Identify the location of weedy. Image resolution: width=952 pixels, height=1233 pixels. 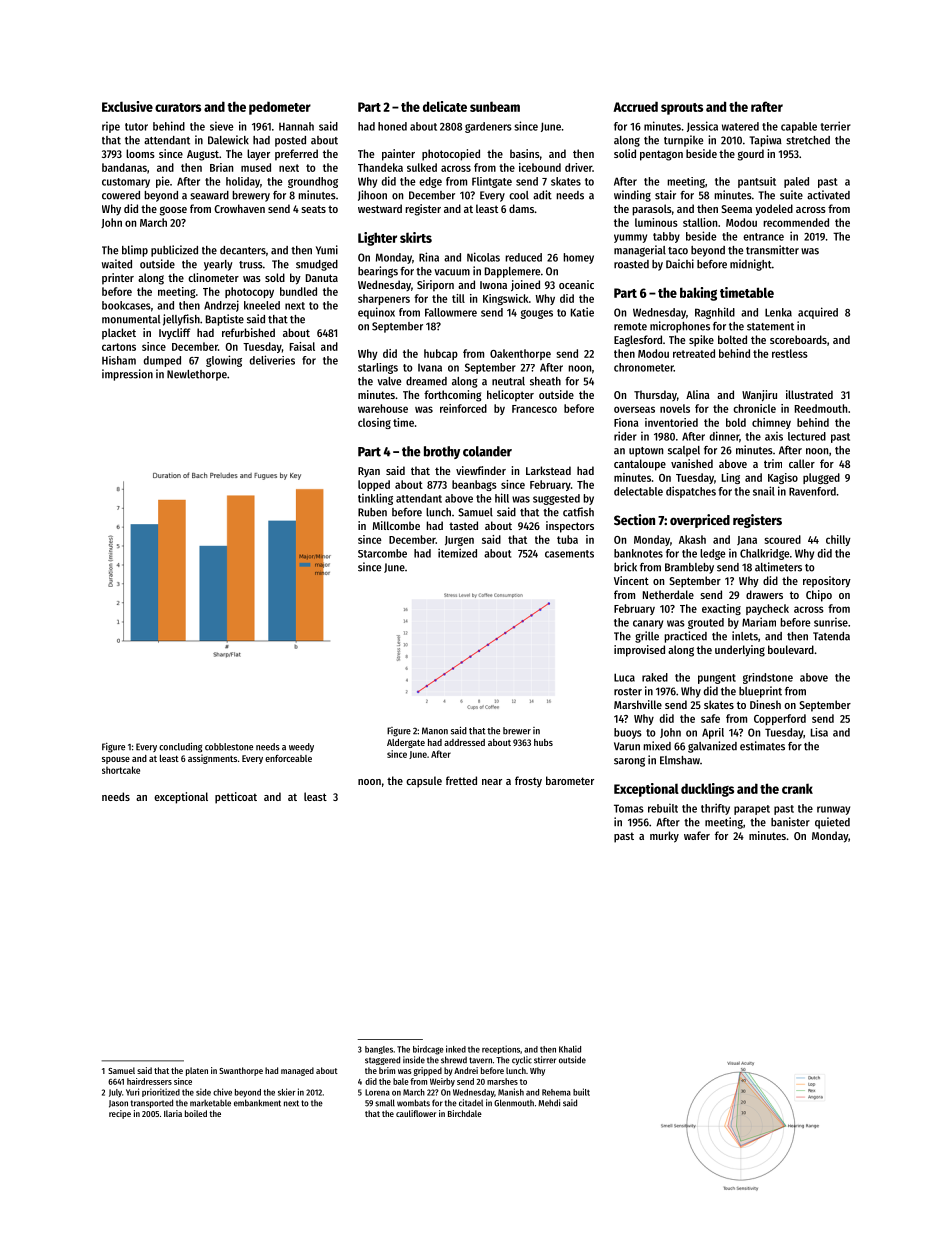
(301, 747).
